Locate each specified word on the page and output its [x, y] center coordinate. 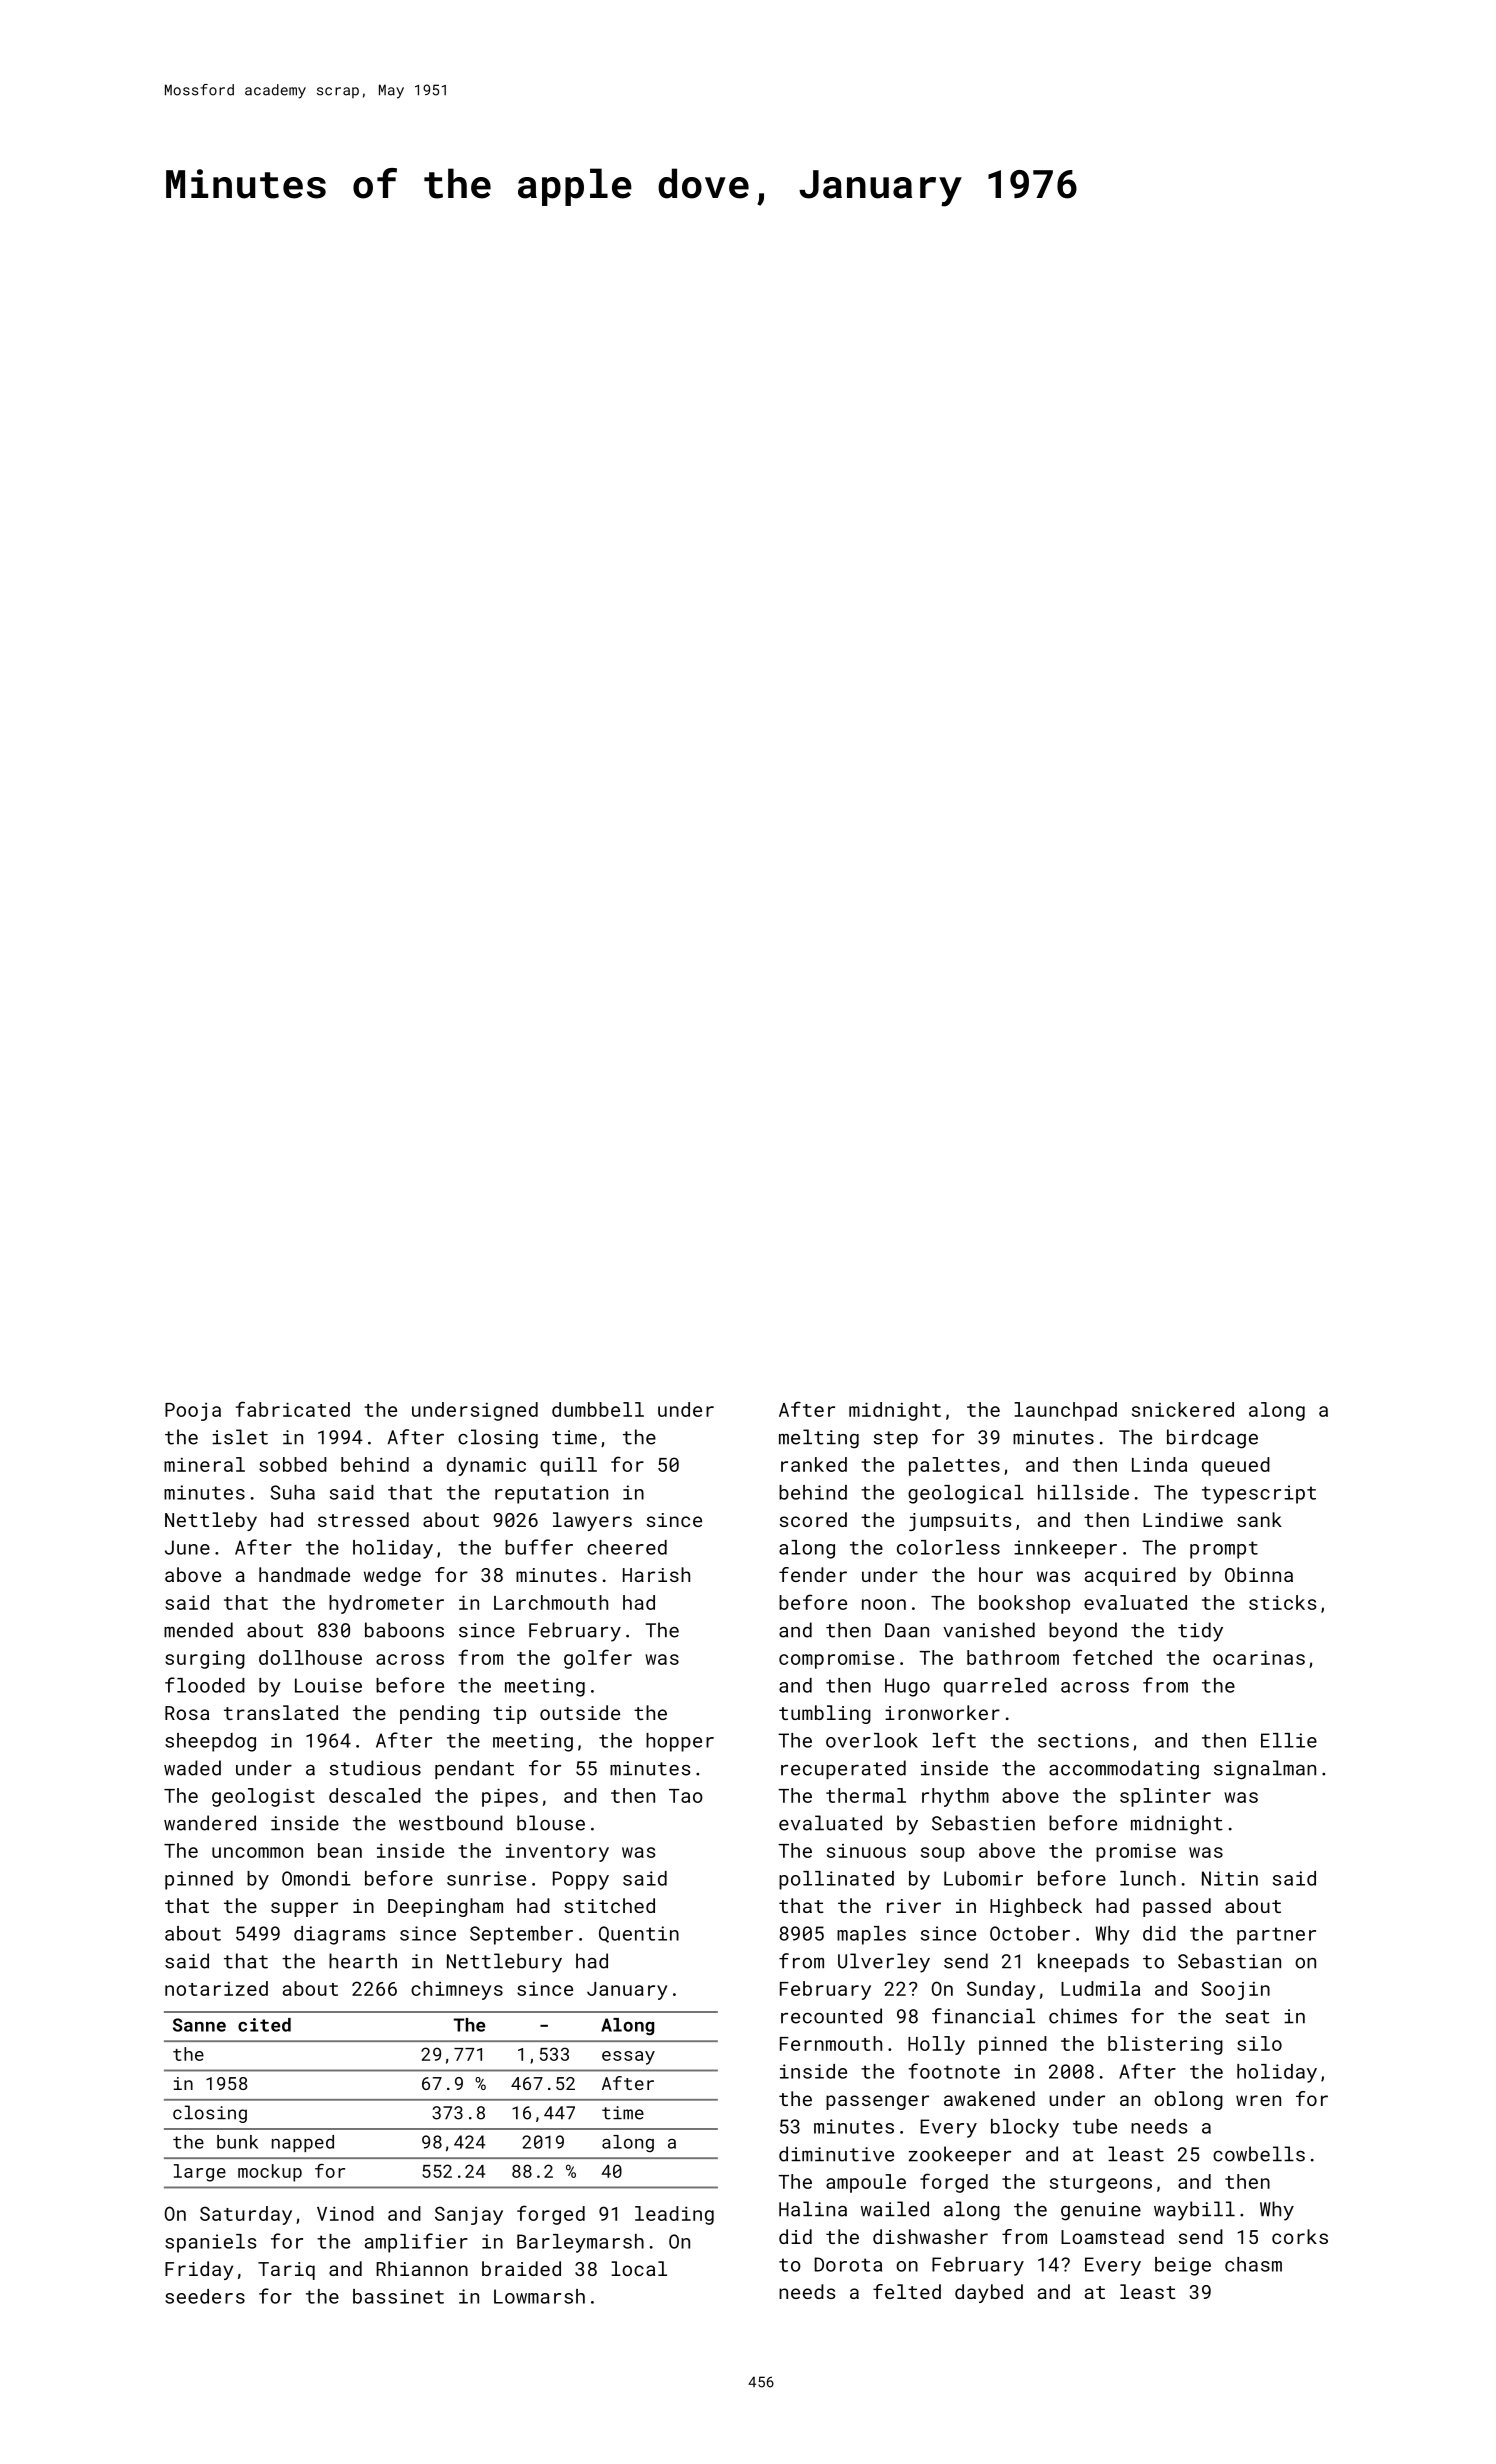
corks [1300, 2236]
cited [264, 2025]
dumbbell [598, 1409]
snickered [1183, 1409]
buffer [539, 1547]
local [639, 2268]
